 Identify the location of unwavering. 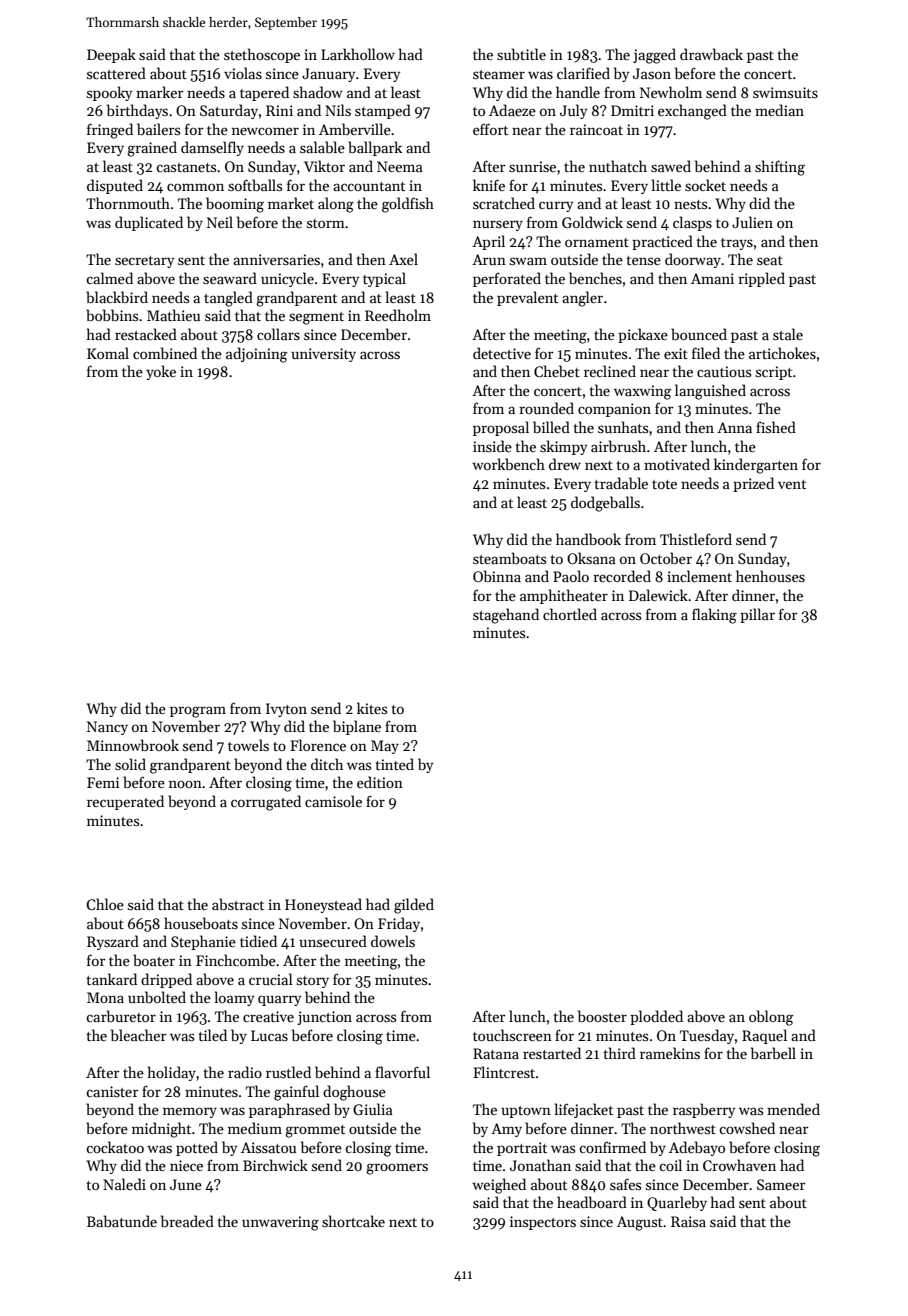
(280, 1223).
